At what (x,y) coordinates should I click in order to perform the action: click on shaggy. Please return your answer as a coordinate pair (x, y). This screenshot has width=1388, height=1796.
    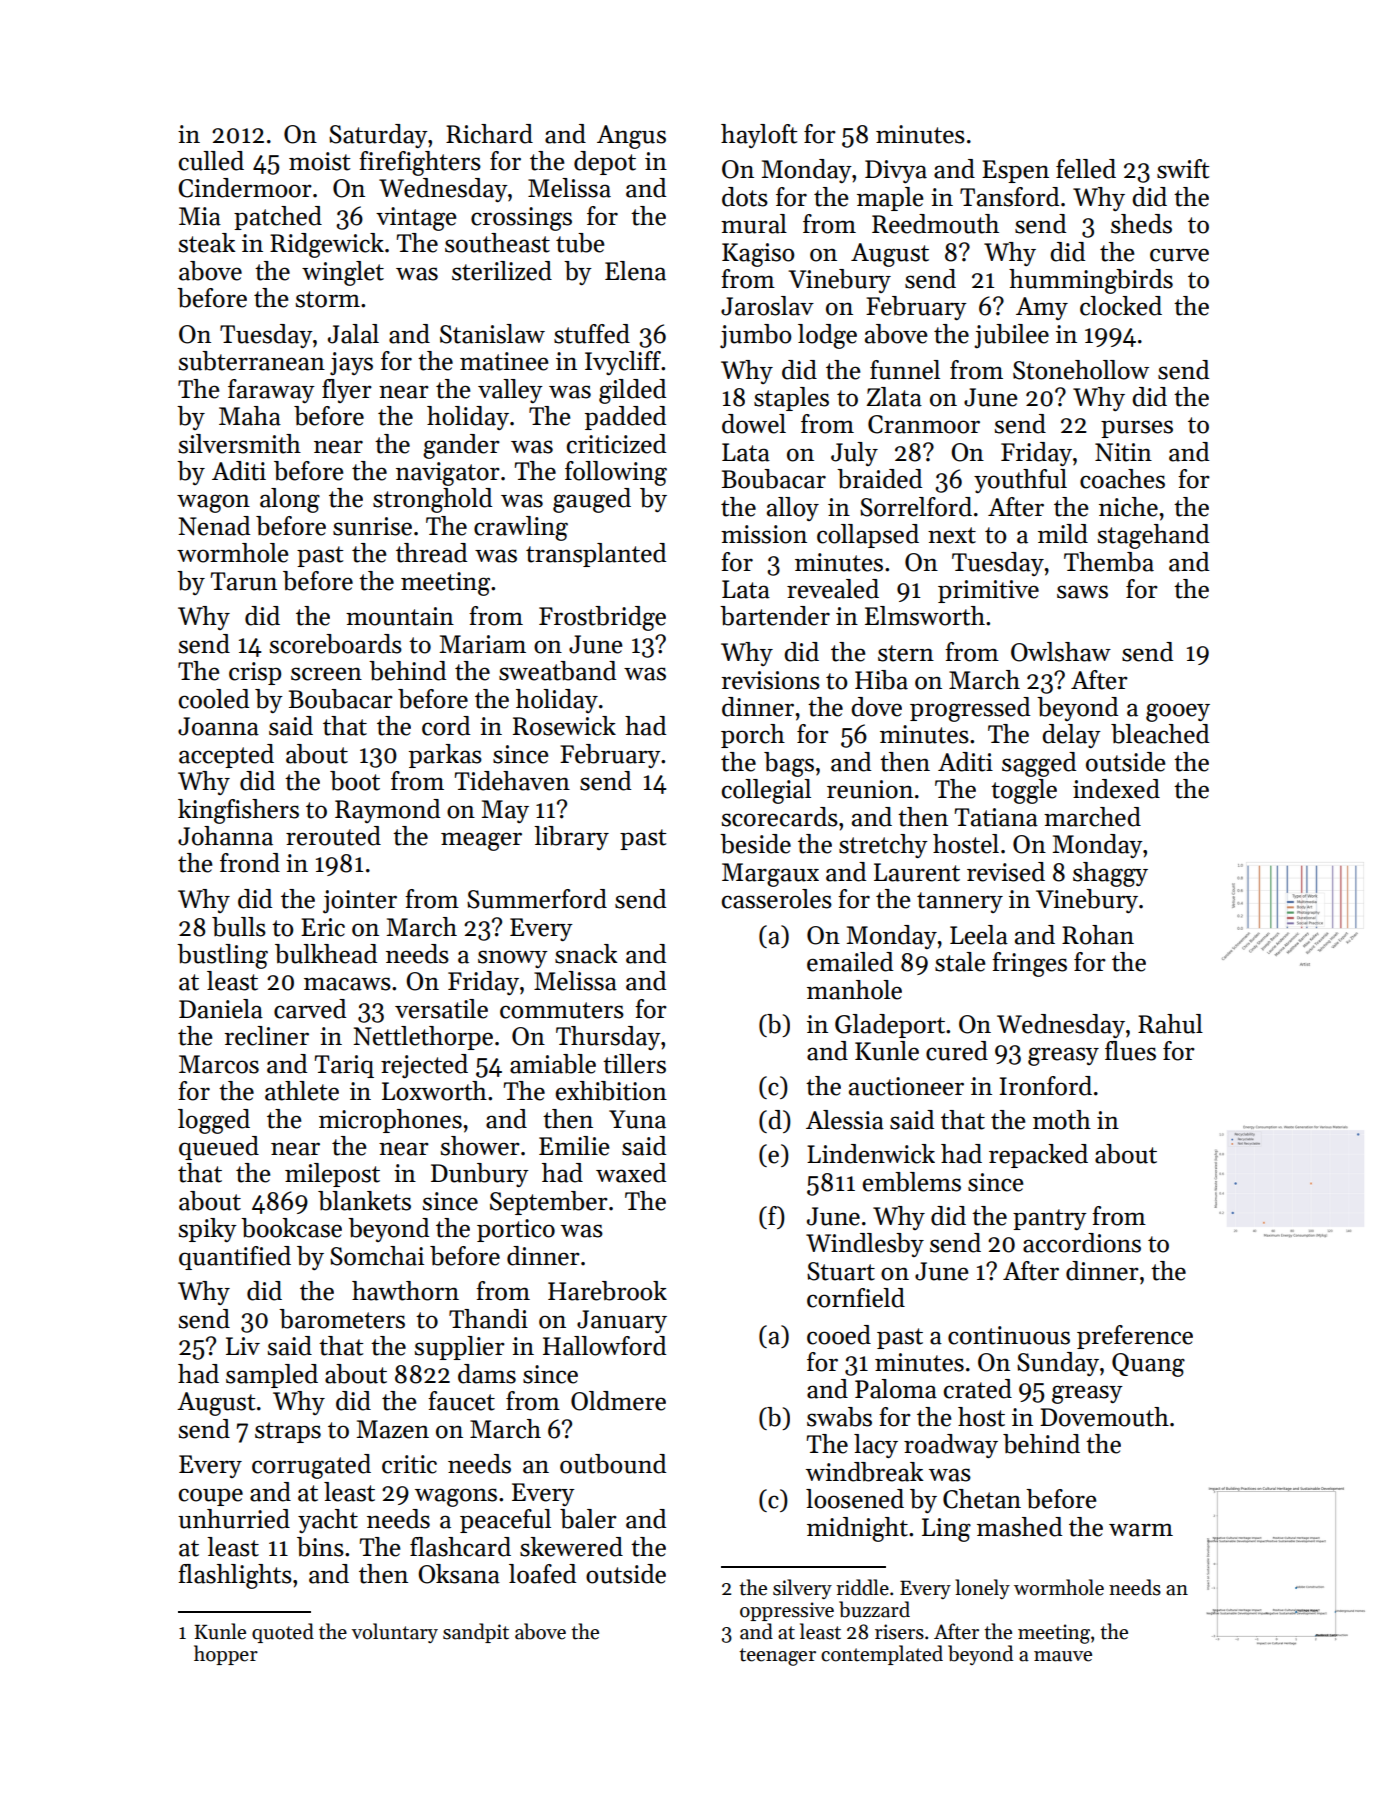
    Looking at the image, I should click on (1110, 874).
